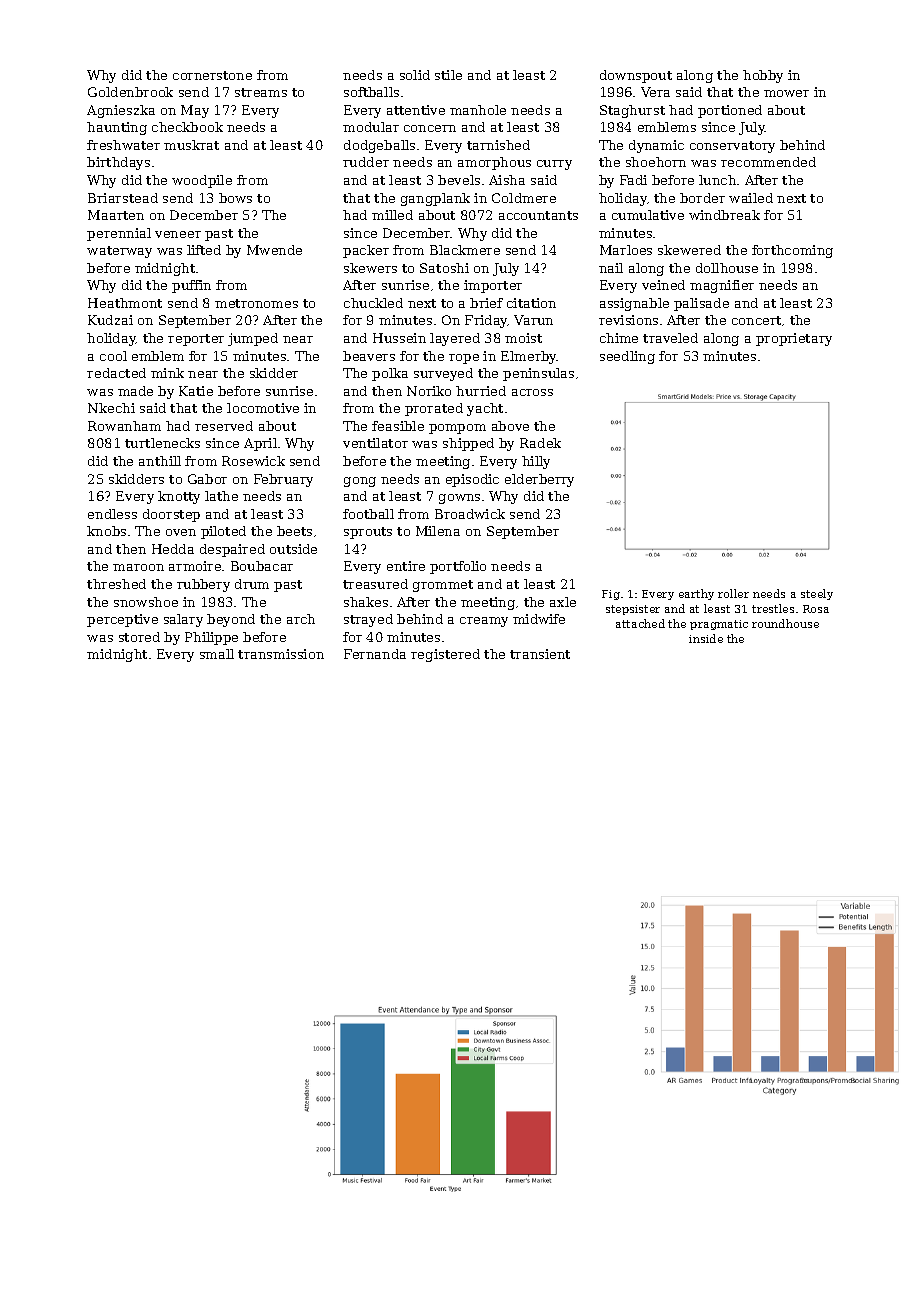 The image size is (924, 1308). What do you see at coordinates (212, 75) in the screenshot?
I see `cornerstone` at bounding box center [212, 75].
